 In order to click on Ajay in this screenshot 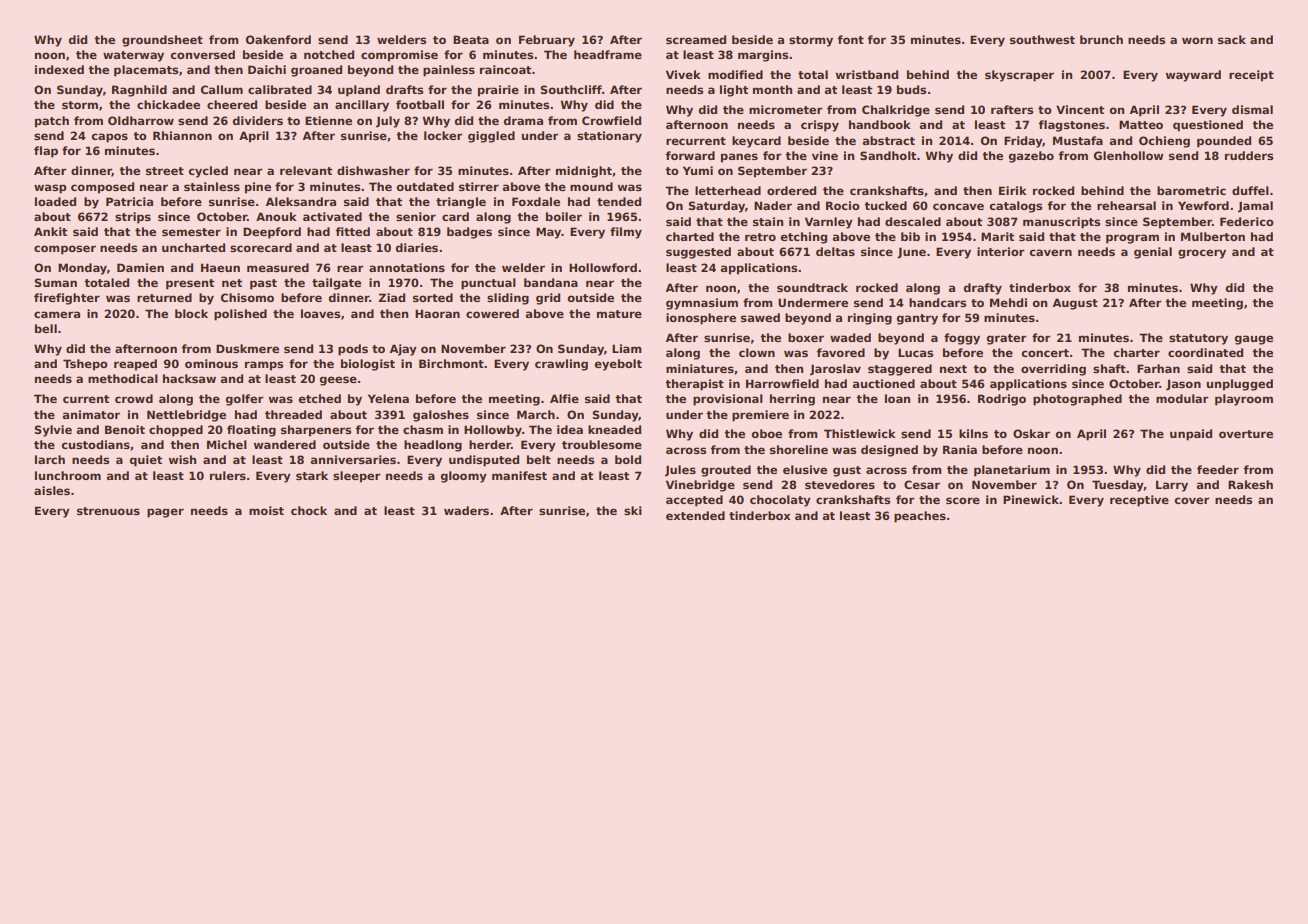, I will do `click(403, 350)`.
